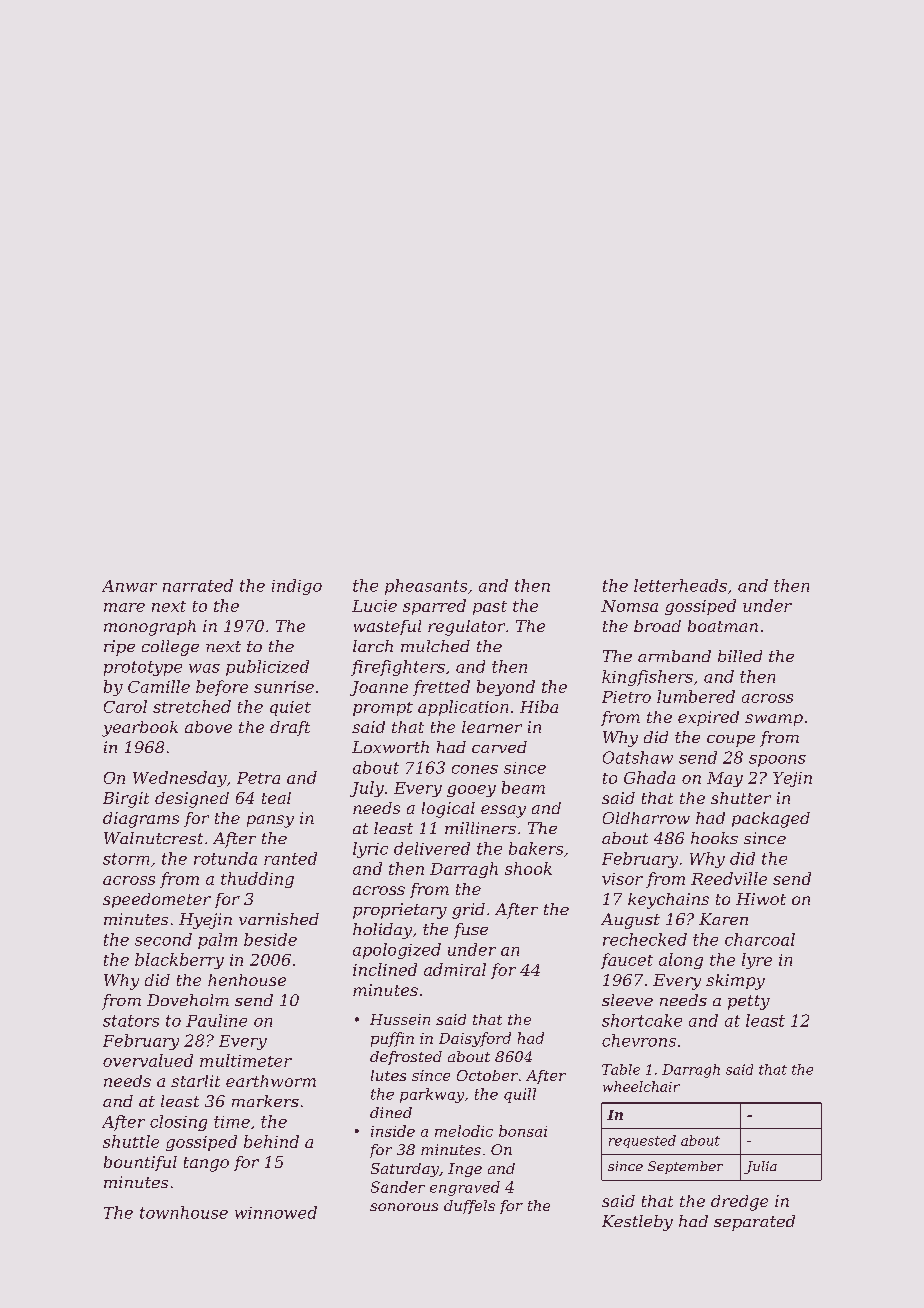  Describe the element at coordinates (629, 606) in the page. I see `Nomsa` at that location.
